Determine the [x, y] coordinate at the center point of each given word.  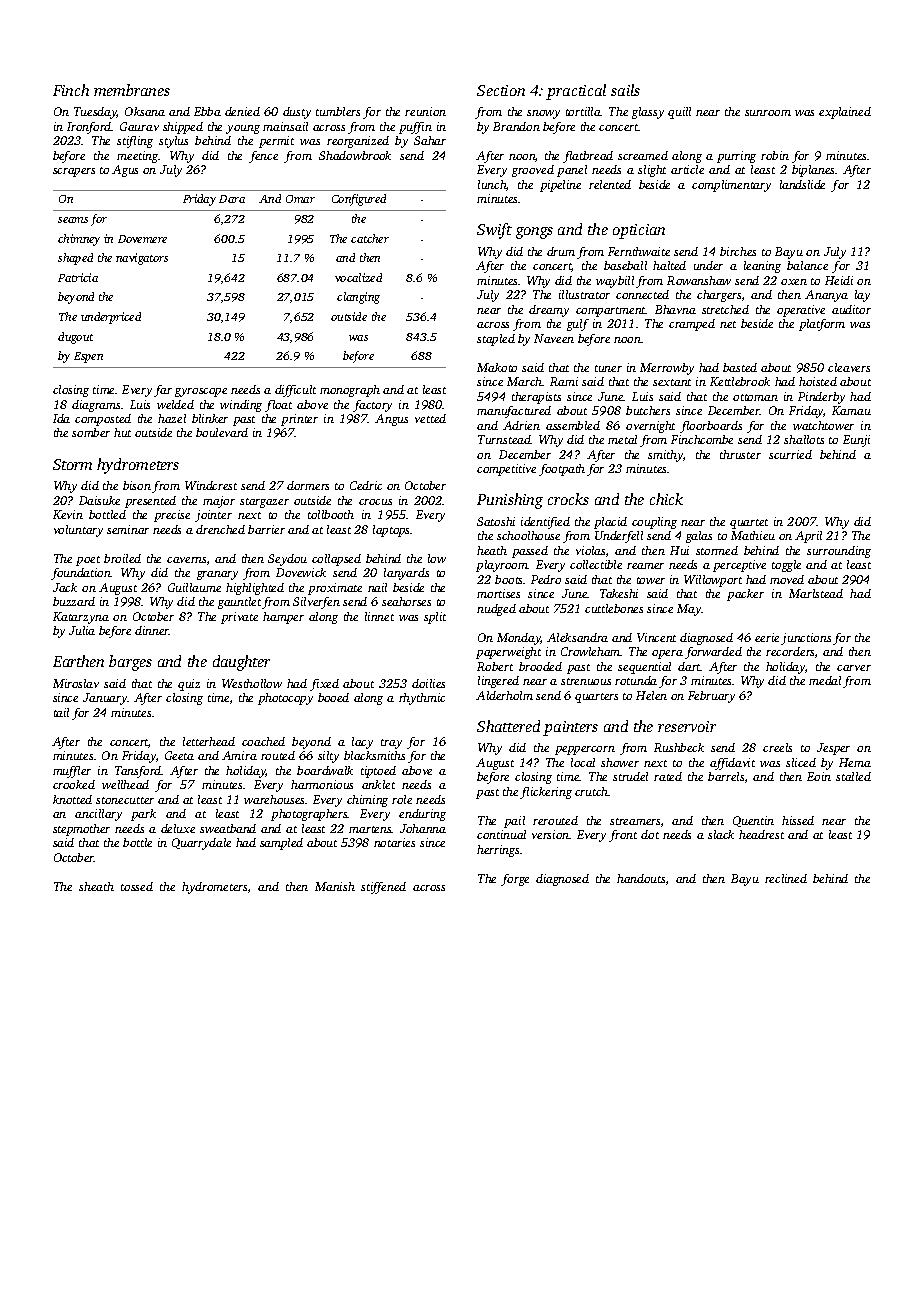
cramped [692, 325]
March [525, 381]
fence [263, 157]
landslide [802, 184]
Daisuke [99, 500]
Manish [335, 886]
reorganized [358, 142]
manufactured [514, 412]
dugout [75, 338]
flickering [546, 793]
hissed [798, 820]
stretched [725, 309]
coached [263, 741]
